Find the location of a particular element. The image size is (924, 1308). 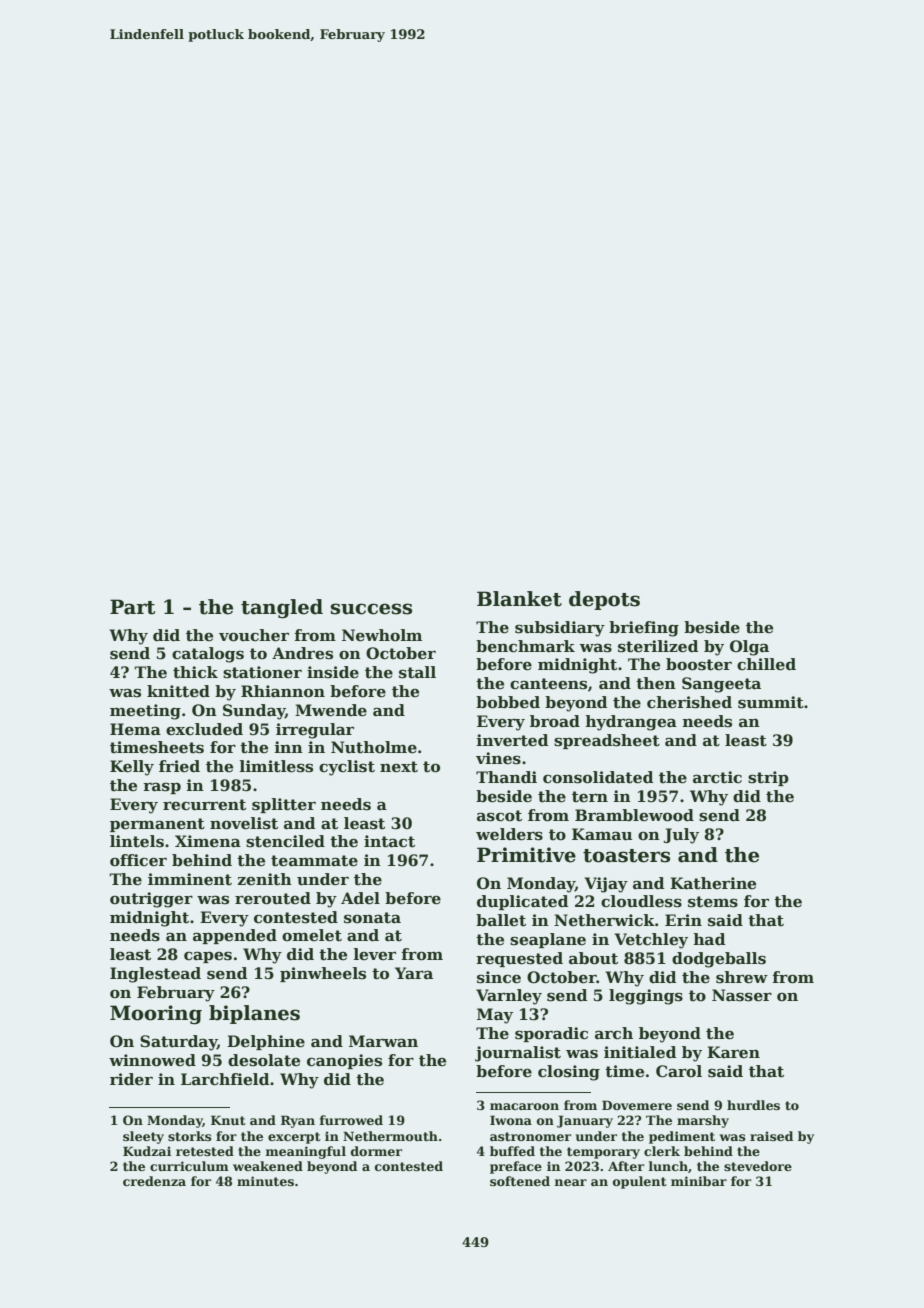

irregular is located at coordinates (315, 731).
